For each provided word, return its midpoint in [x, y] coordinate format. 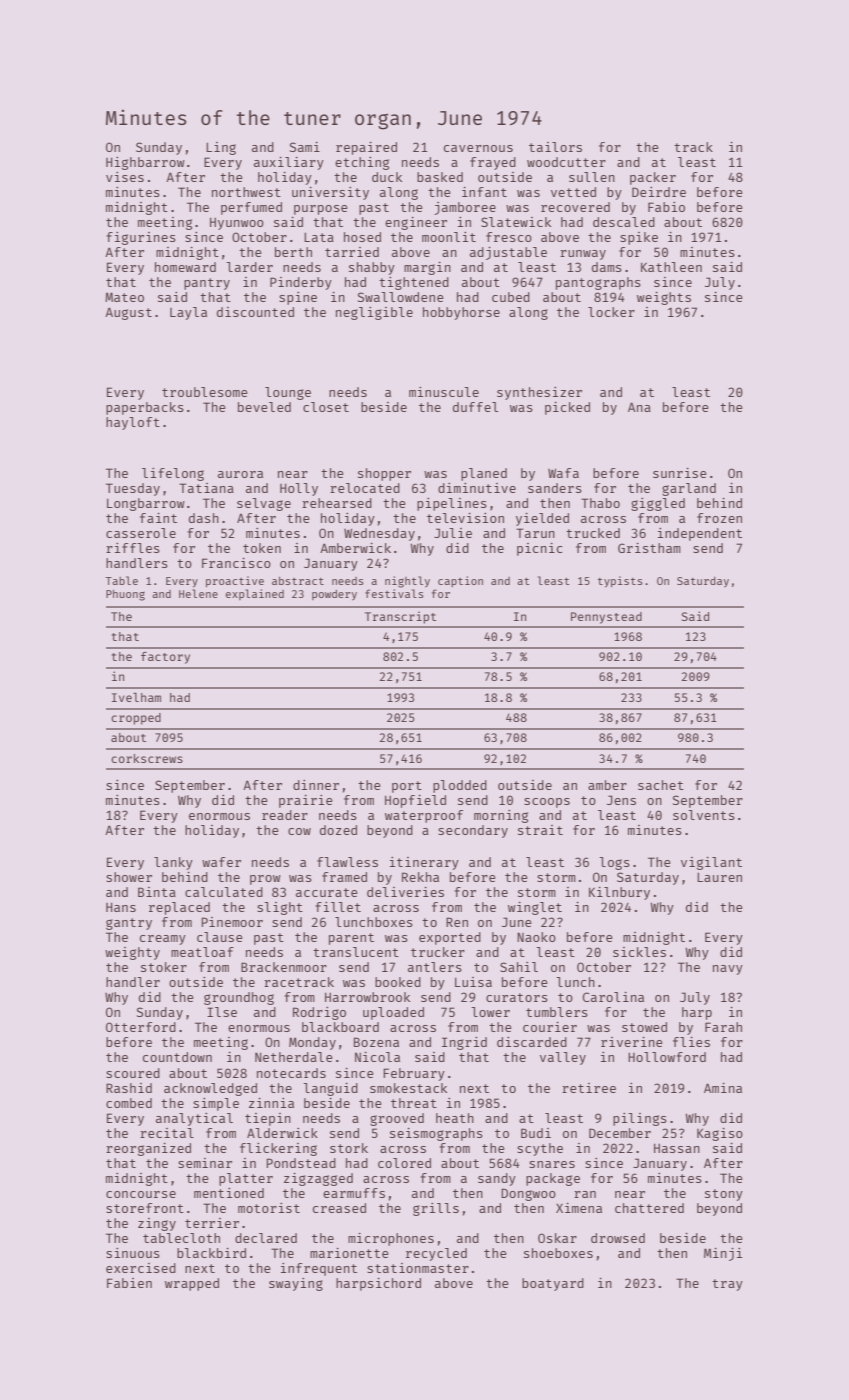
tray [727, 1285]
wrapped [192, 1284]
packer [653, 178]
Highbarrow [145, 163]
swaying [296, 1284]
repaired [366, 148]
